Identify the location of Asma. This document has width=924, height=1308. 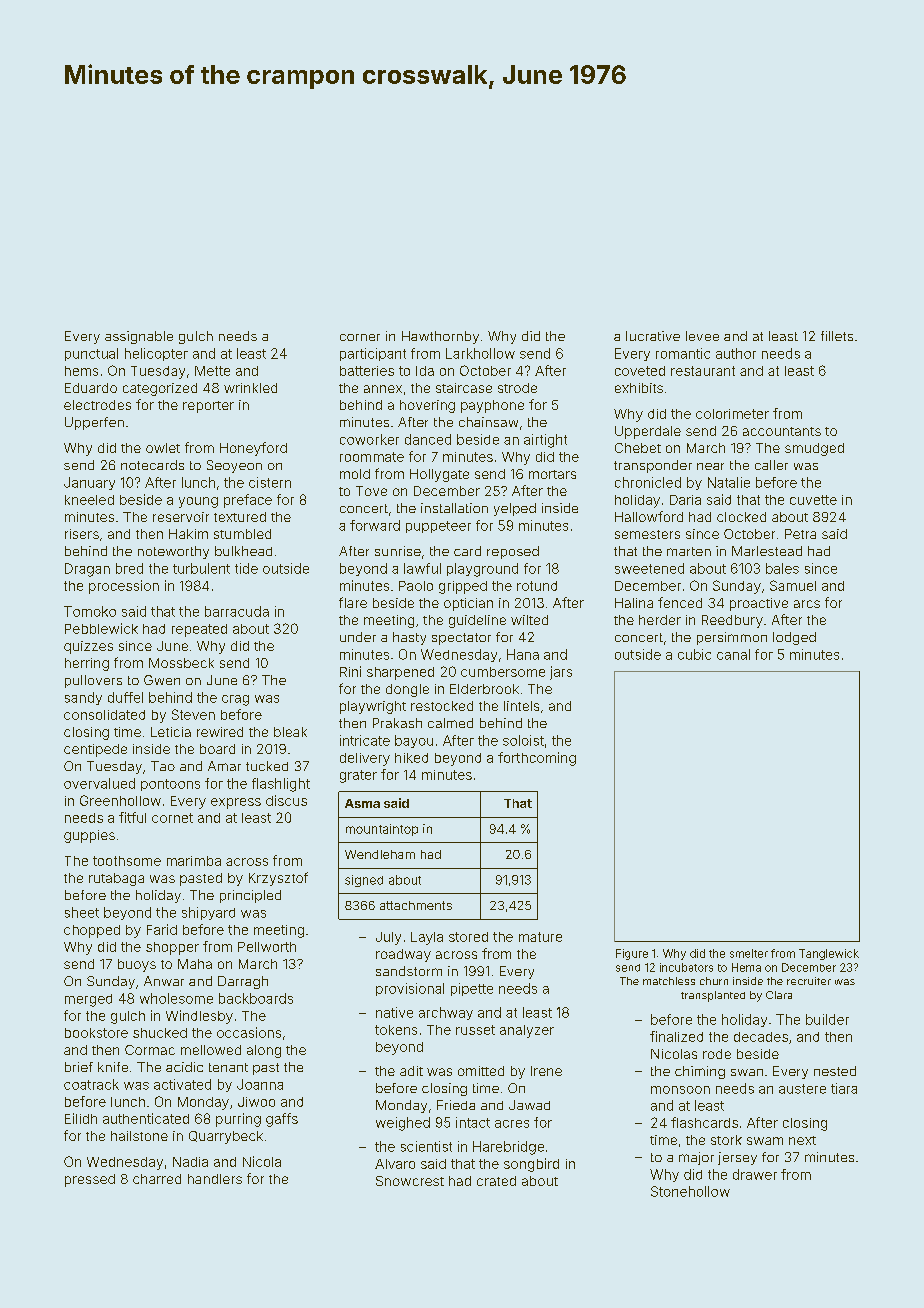
(362, 803).
